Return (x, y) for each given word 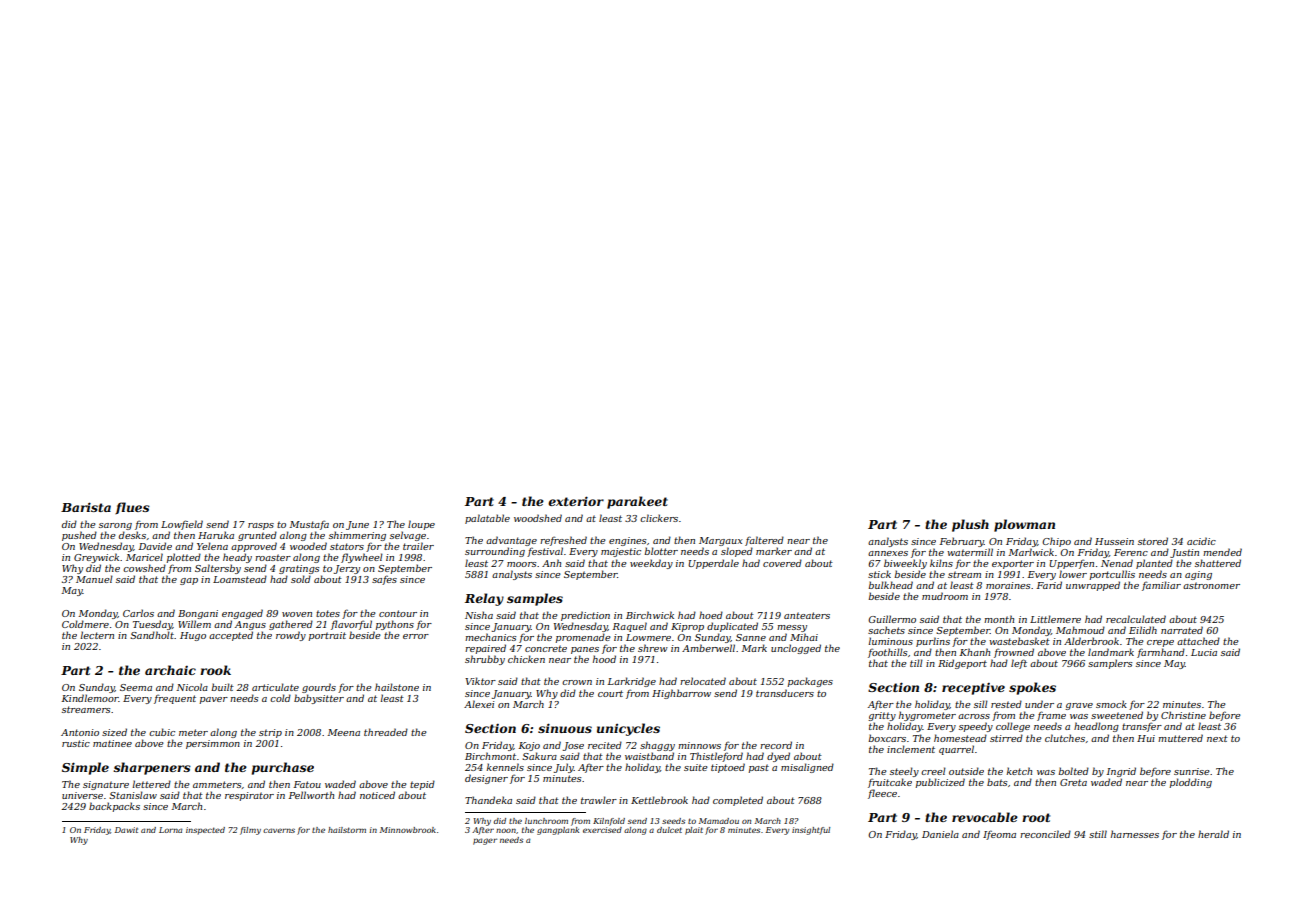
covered (782, 563)
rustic (76, 743)
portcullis (1112, 575)
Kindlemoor (90, 698)
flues (132, 508)
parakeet (637, 502)
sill (981, 704)
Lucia (1204, 652)
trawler (599, 800)
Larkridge (632, 682)
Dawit (126, 830)
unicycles (628, 729)
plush (970, 525)
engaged (242, 614)
